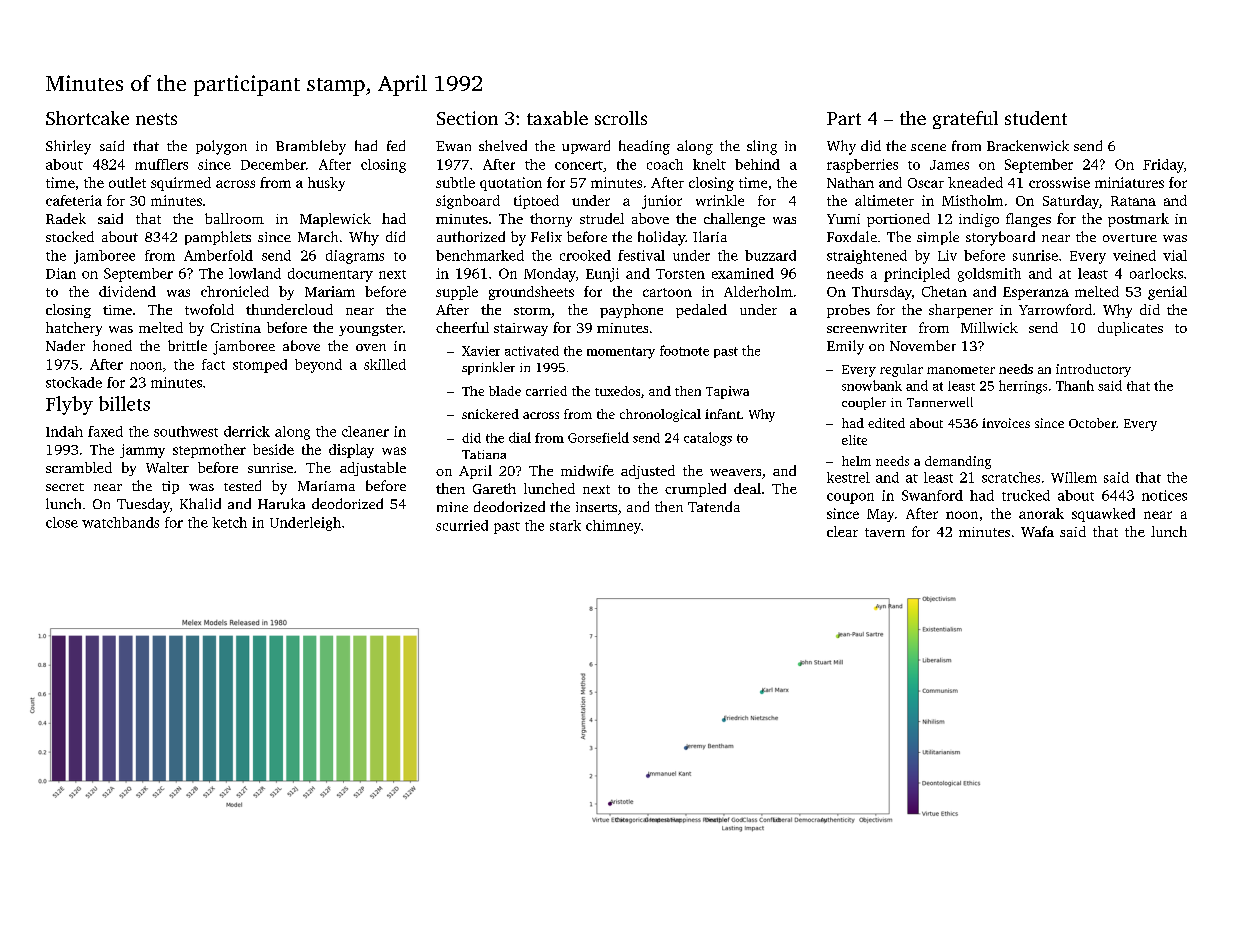 This image has height=952, width=1233. Describe the element at coordinates (156, 119) in the image. I see `nests` at that location.
